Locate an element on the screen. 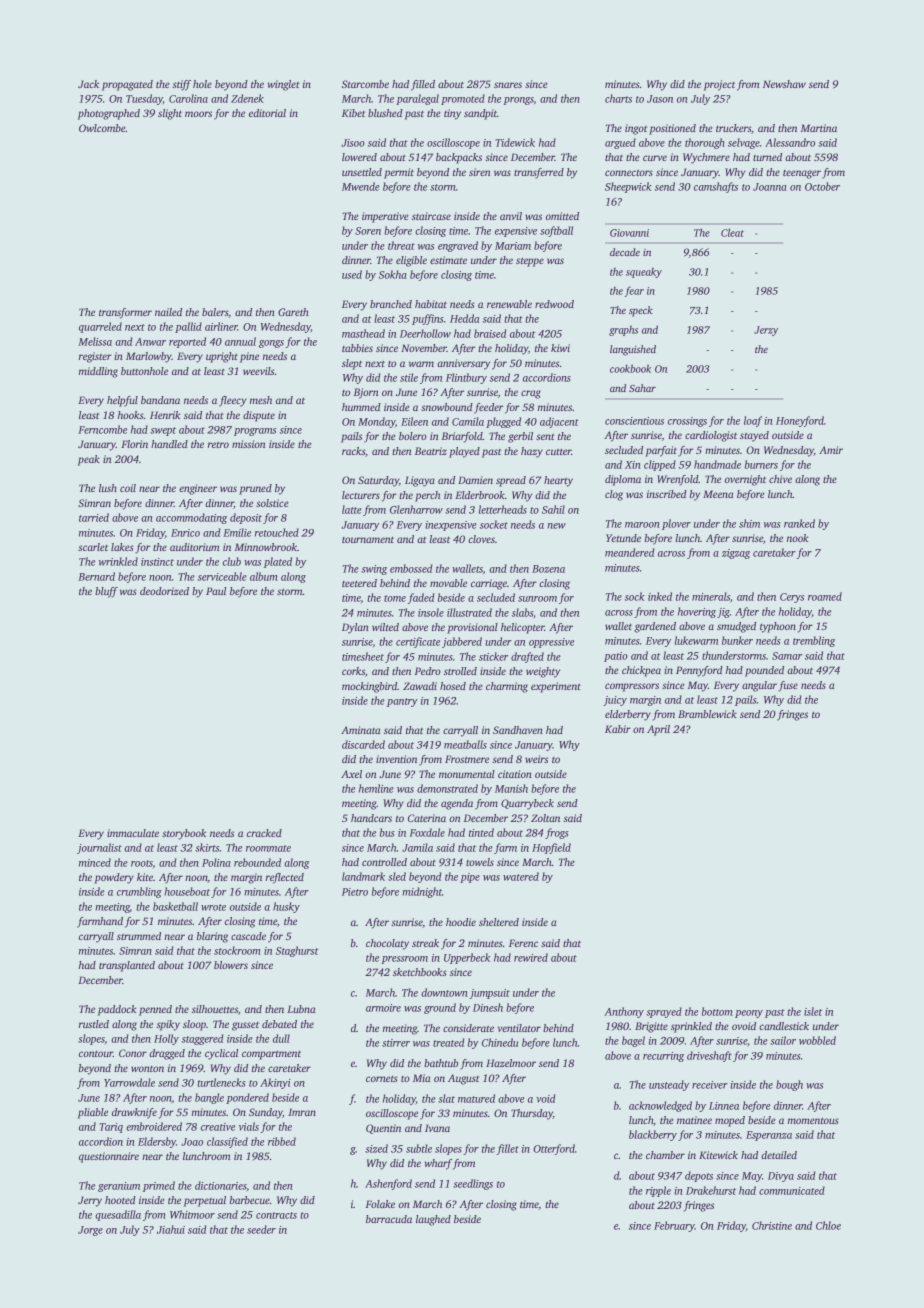 The width and height of the screenshot is (924, 1308). Ferenc is located at coordinates (523, 943).
